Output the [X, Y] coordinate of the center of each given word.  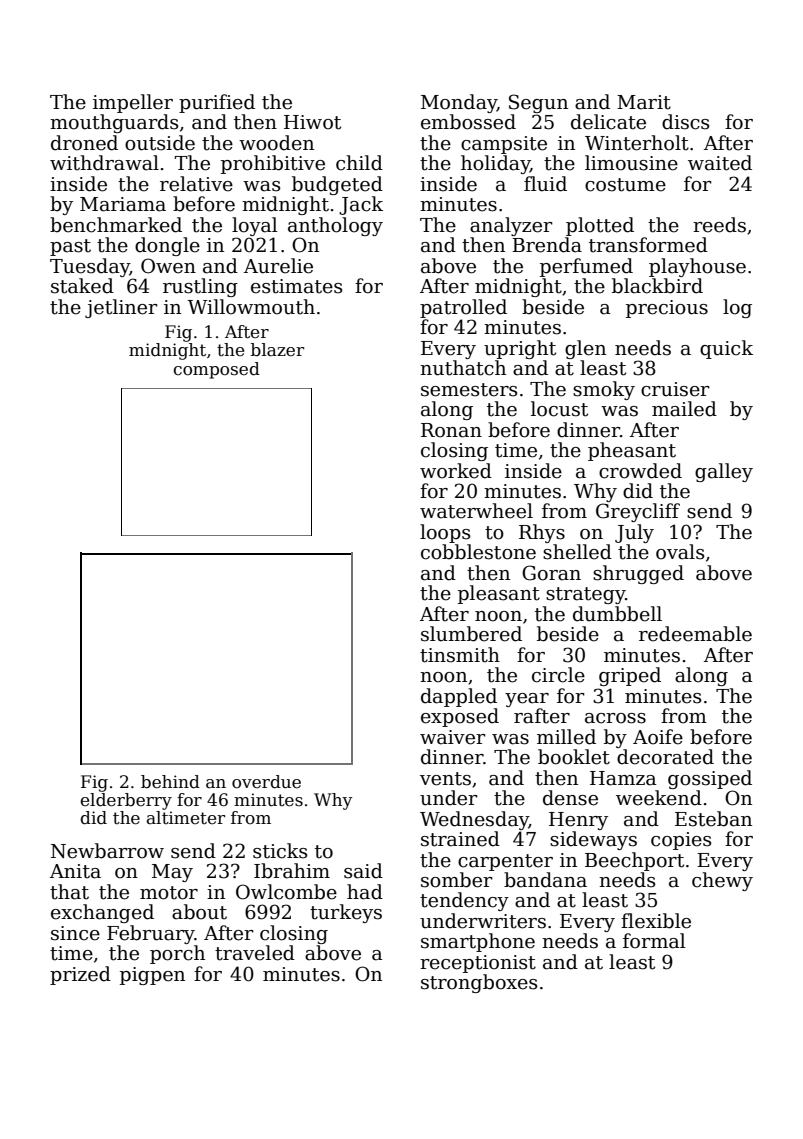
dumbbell [617, 614]
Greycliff [638, 512]
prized [80, 975]
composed [217, 370]
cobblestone [478, 552]
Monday [459, 103]
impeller [133, 103]
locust [559, 409]
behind [170, 782]
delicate [608, 122]
